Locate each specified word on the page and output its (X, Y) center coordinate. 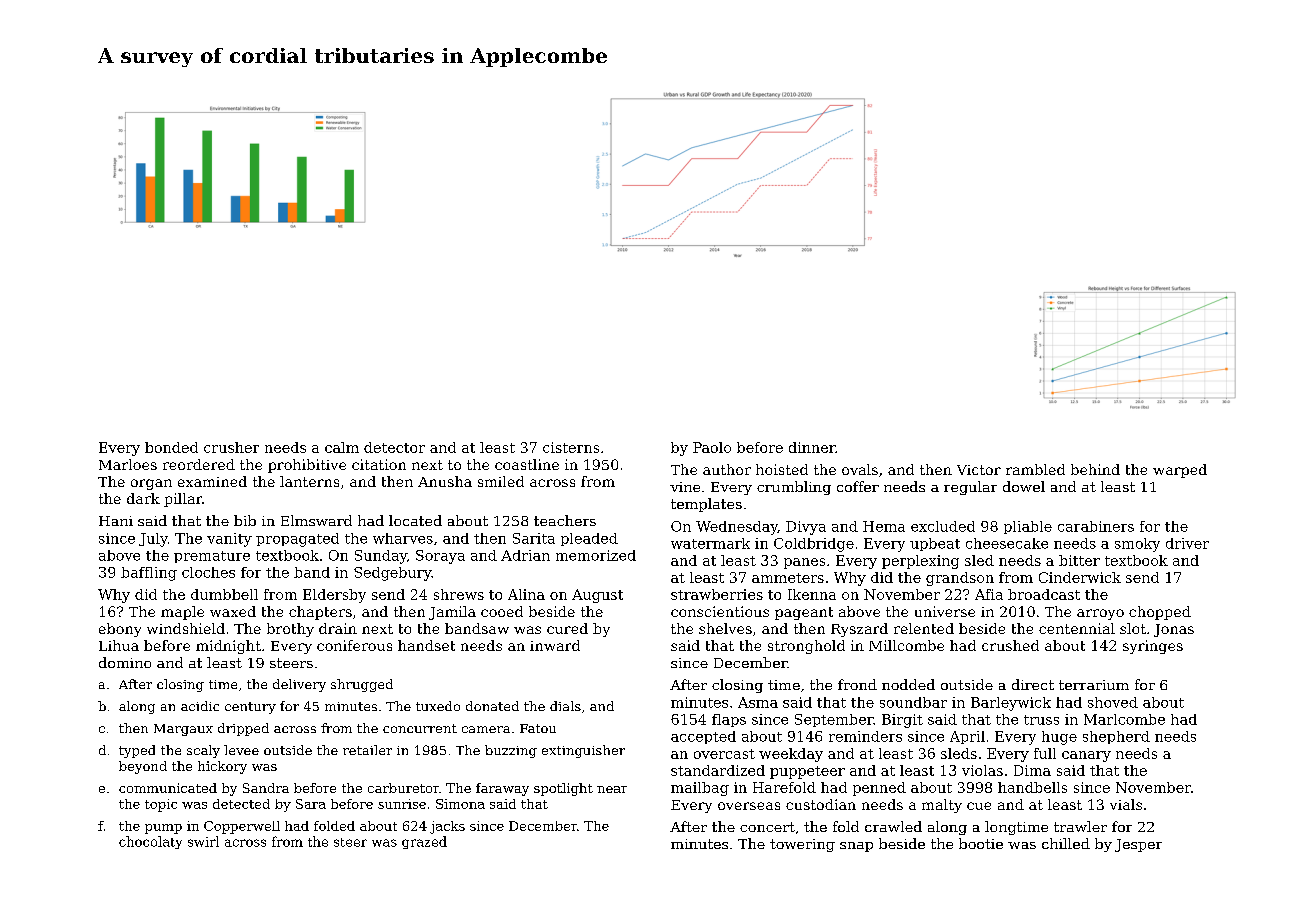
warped (1180, 471)
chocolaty (150, 842)
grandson (960, 579)
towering (802, 845)
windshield (186, 628)
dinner (812, 447)
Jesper (1138, 845)
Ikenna (812, 594)
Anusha (445, 481)
